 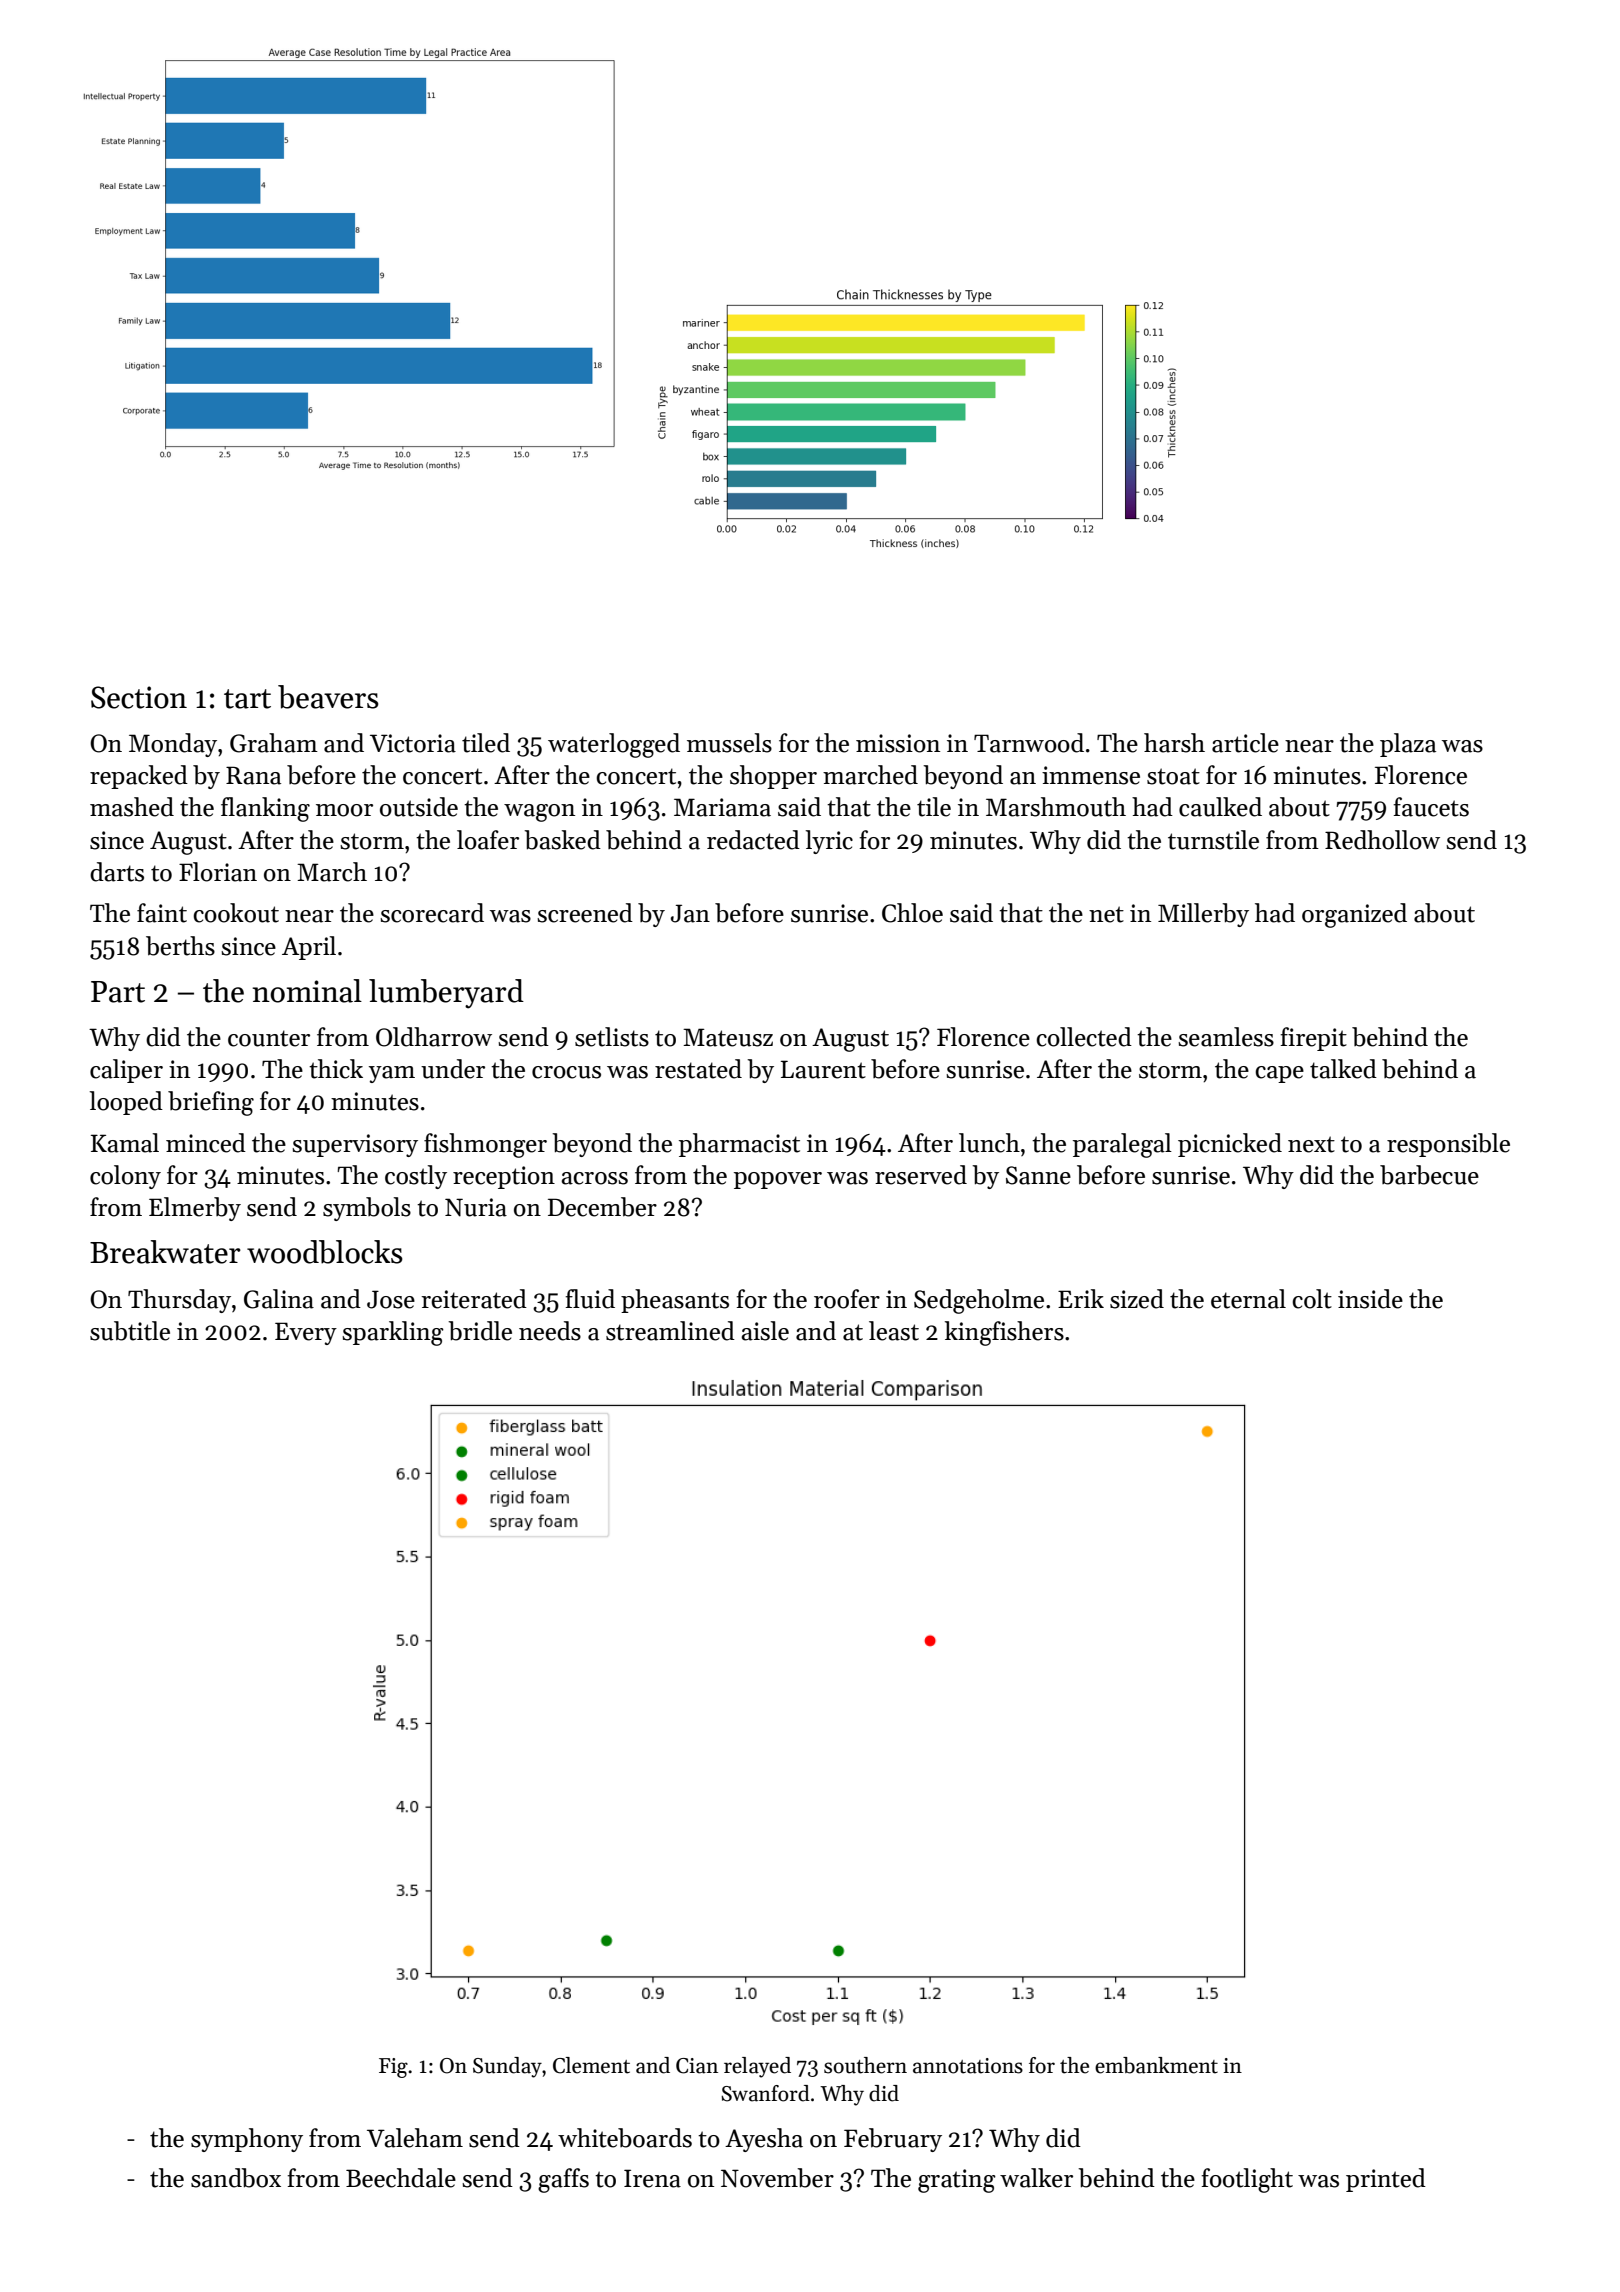 What do you see at coordinates (1312, 1299) in the screenshot?
I see `colt` at bounding box center [1312, 1299].
